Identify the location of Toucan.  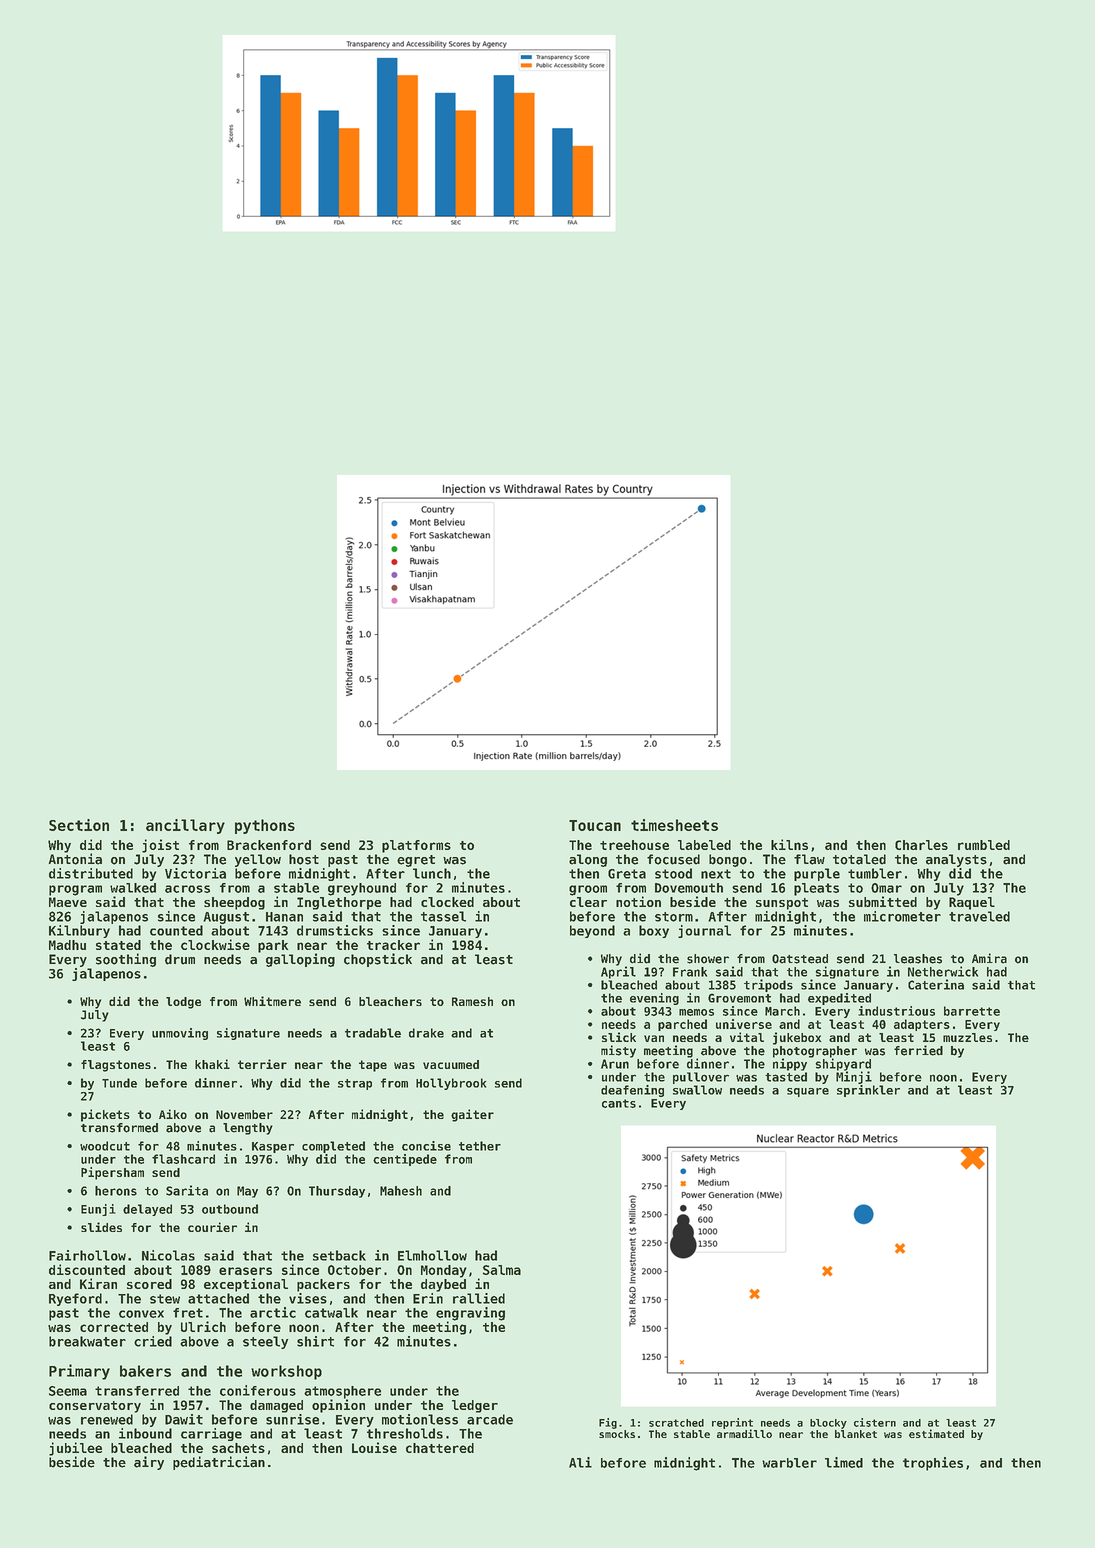
(595, 825).
